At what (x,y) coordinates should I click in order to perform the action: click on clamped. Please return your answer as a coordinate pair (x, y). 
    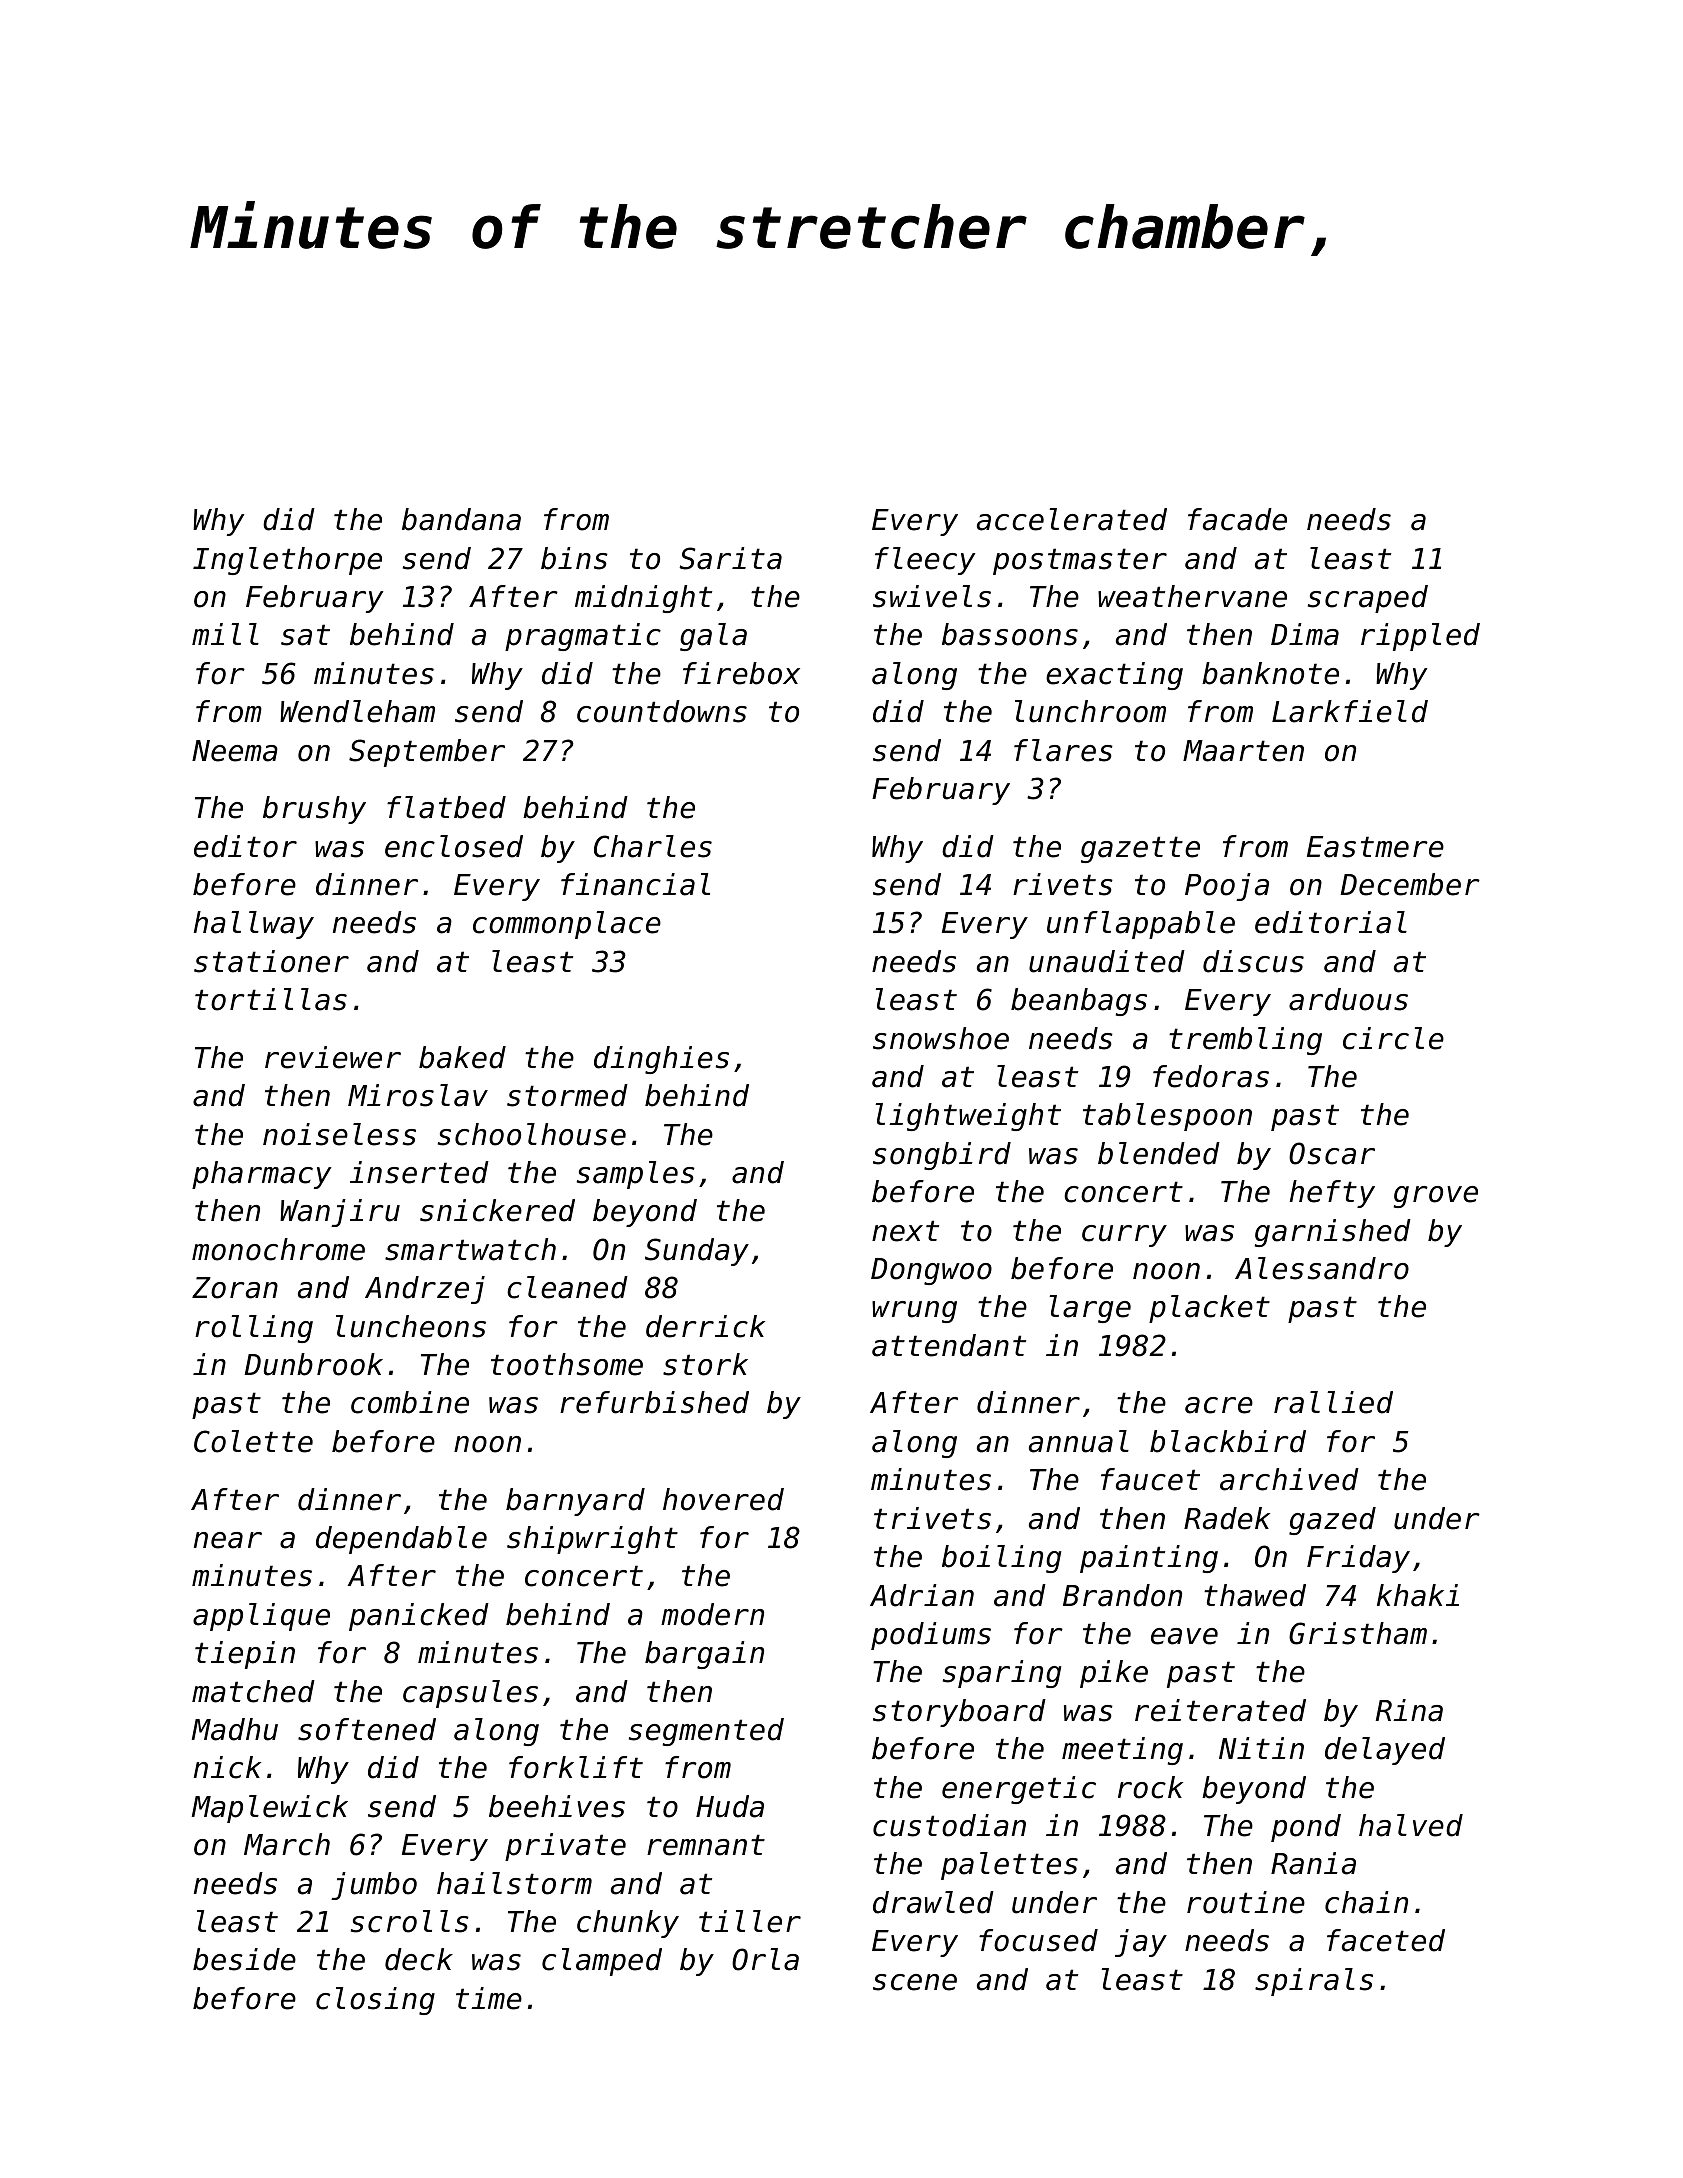
    Looking at the image, I should click on (602, 1962).
